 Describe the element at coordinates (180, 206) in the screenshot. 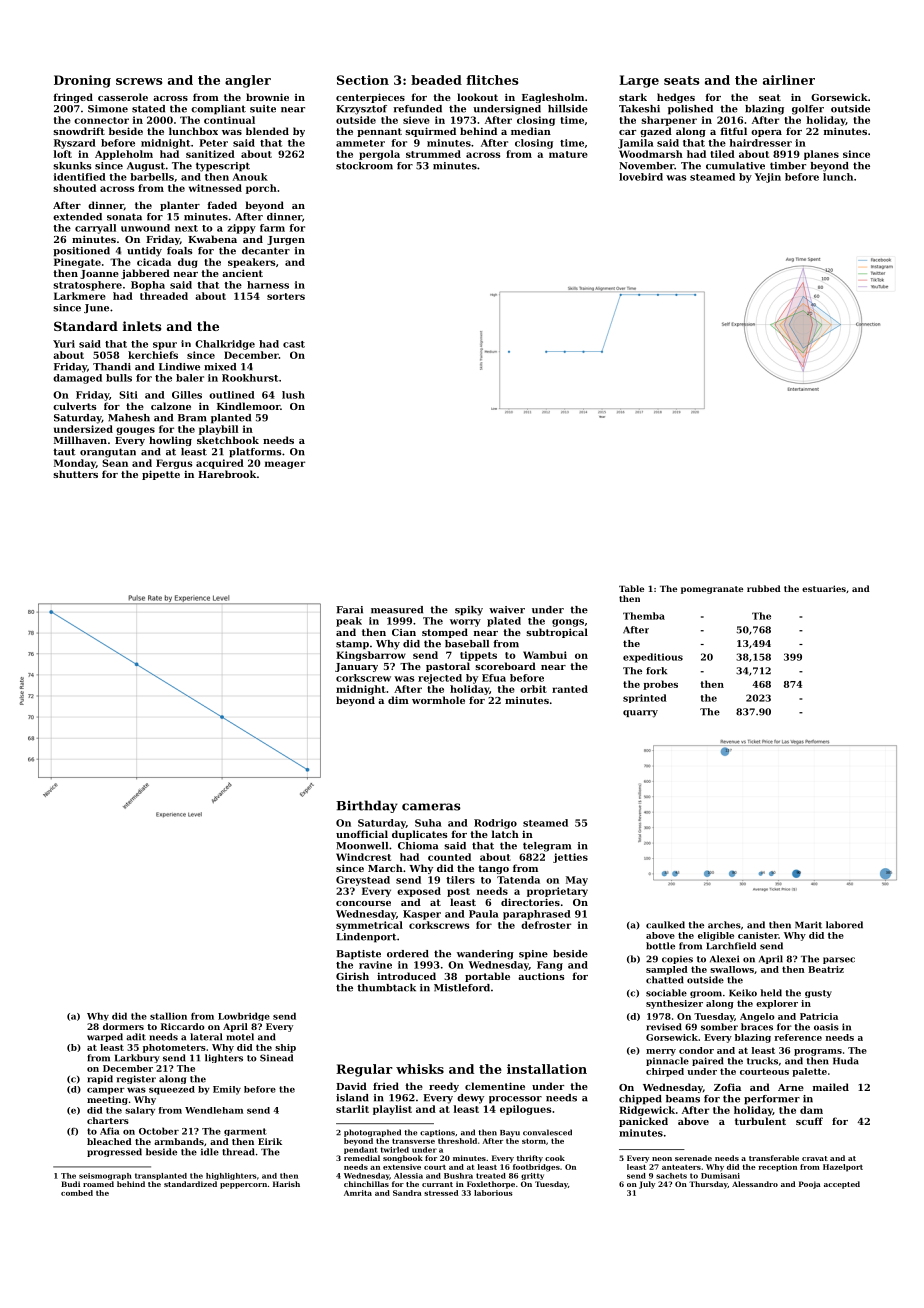

I see `planter` at that location.
